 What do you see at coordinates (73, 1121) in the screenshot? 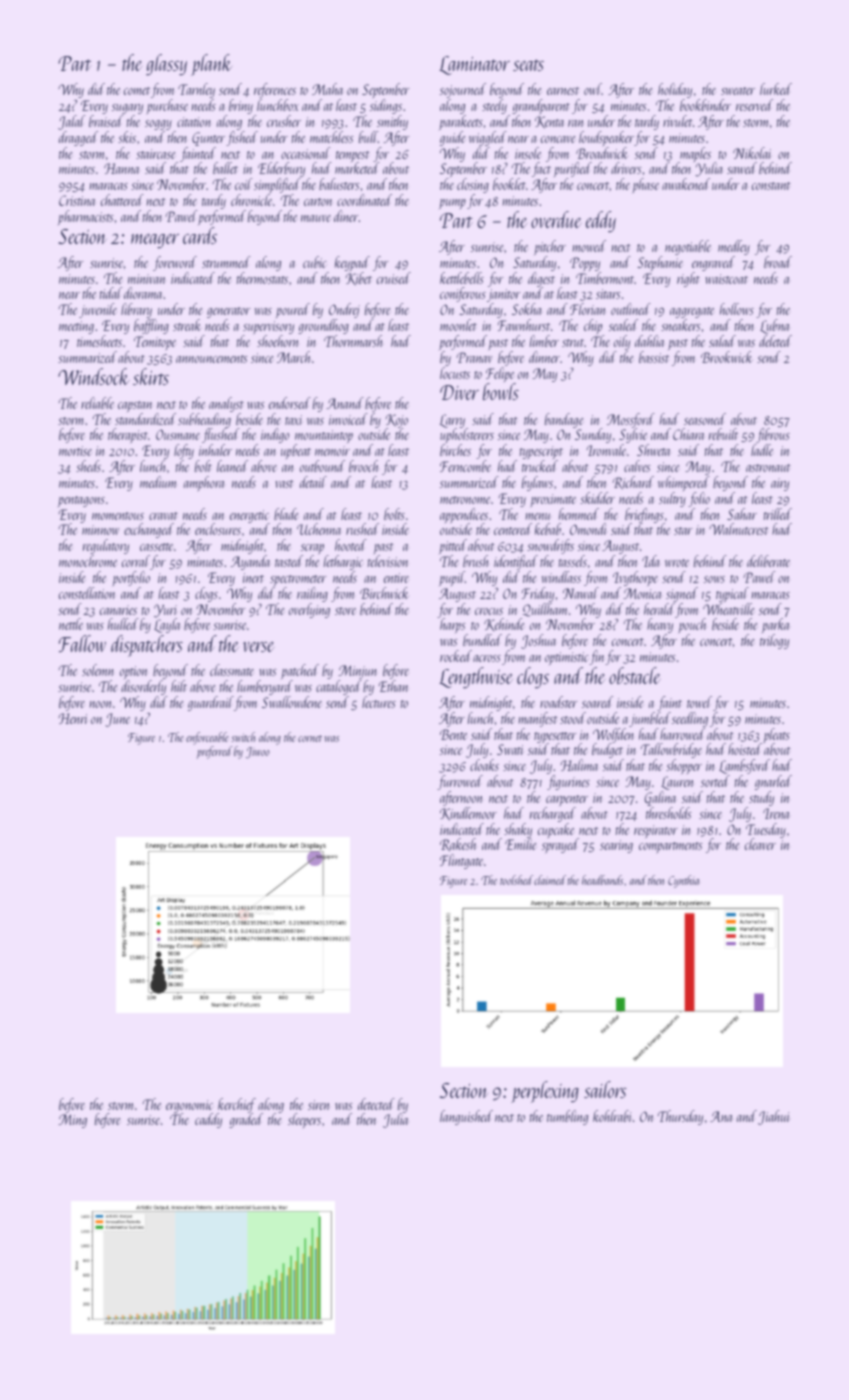
I see `Ming` at bounding box center [73, 1121].
